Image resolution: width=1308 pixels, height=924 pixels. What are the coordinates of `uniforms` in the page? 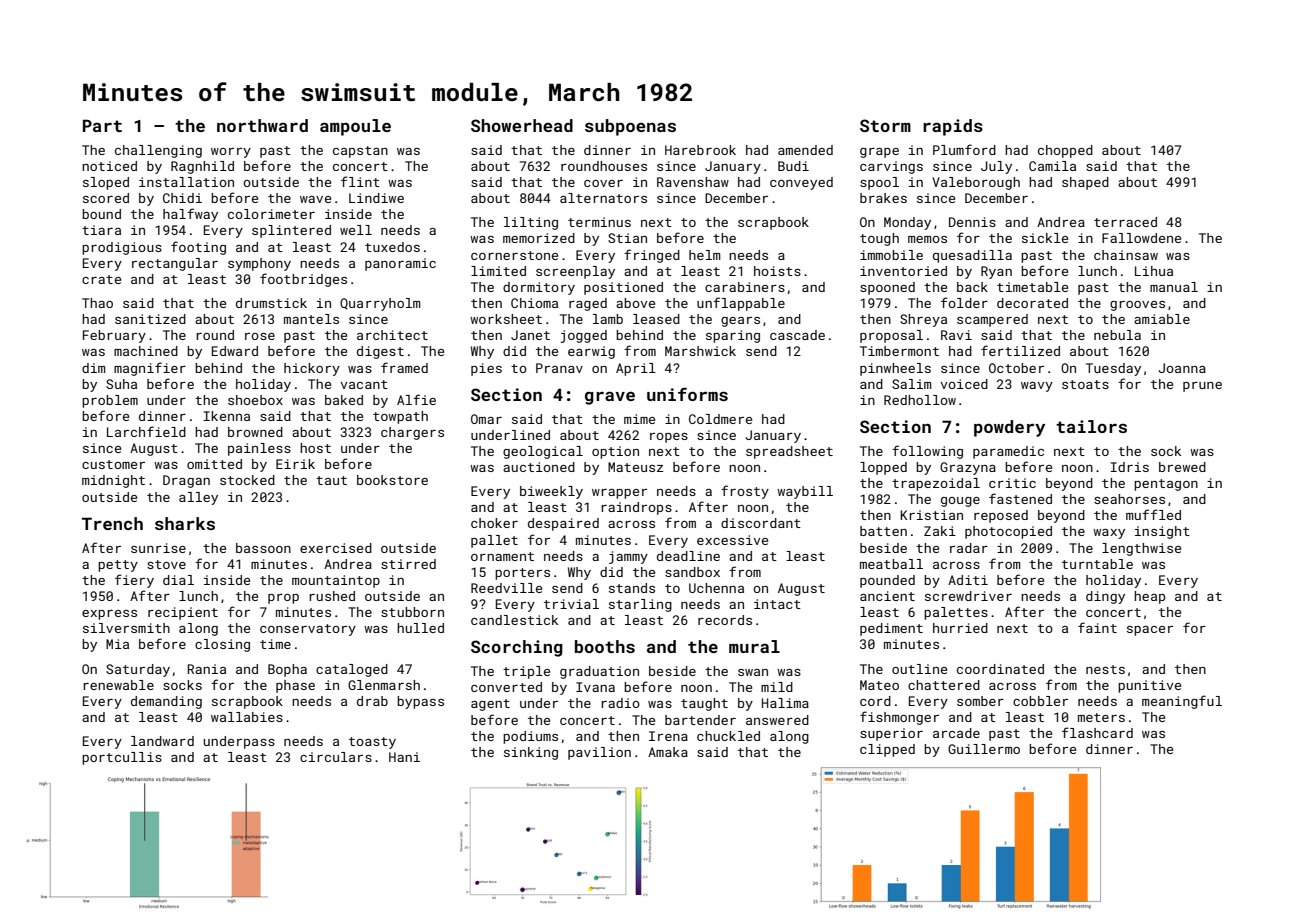 It's located at (687, 394).
